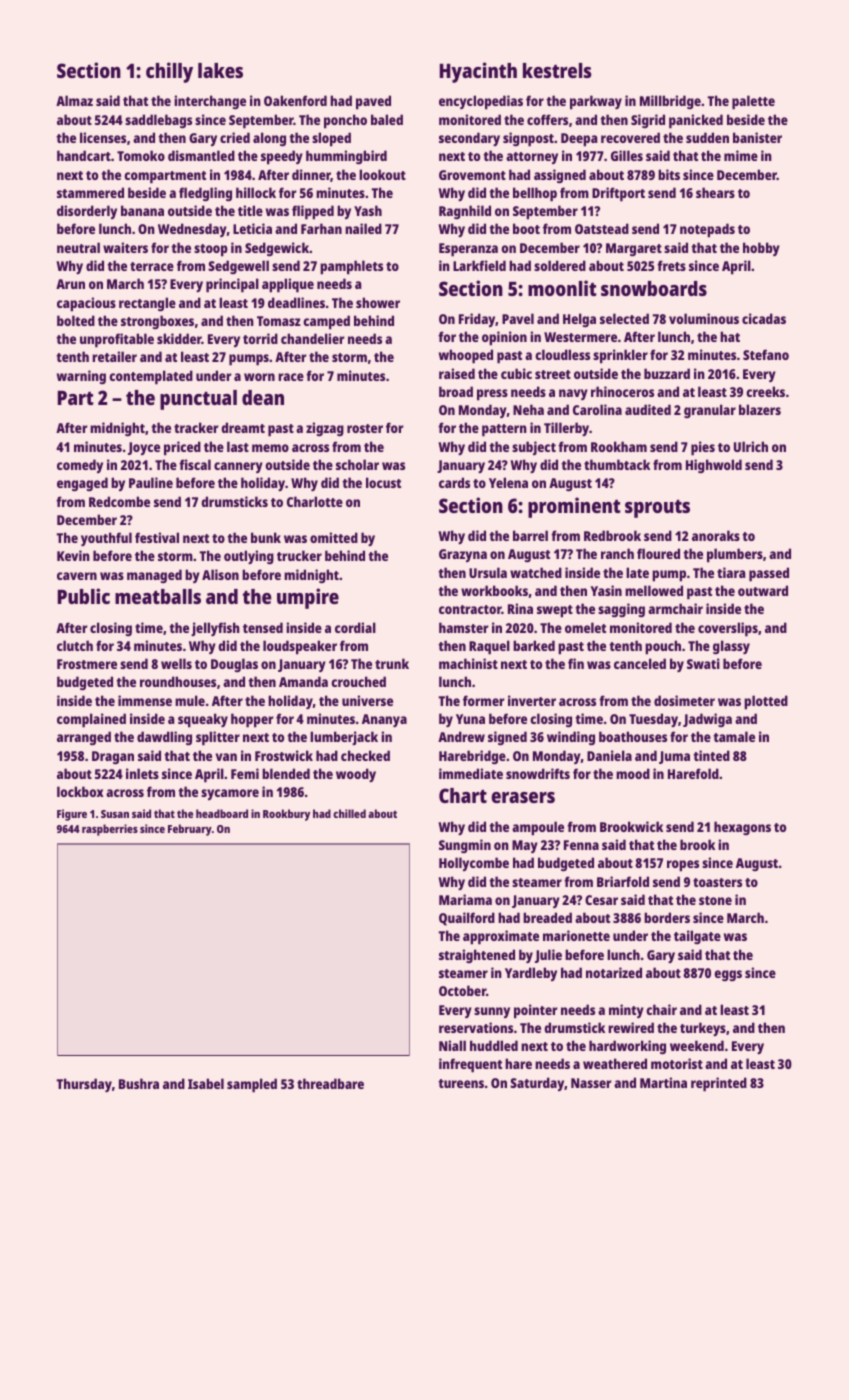 Image resolution: width=849 pixels, height=1400 pixels. Describe the element at coordinates (469, 139) in the page. I see `secondary` at that location.
